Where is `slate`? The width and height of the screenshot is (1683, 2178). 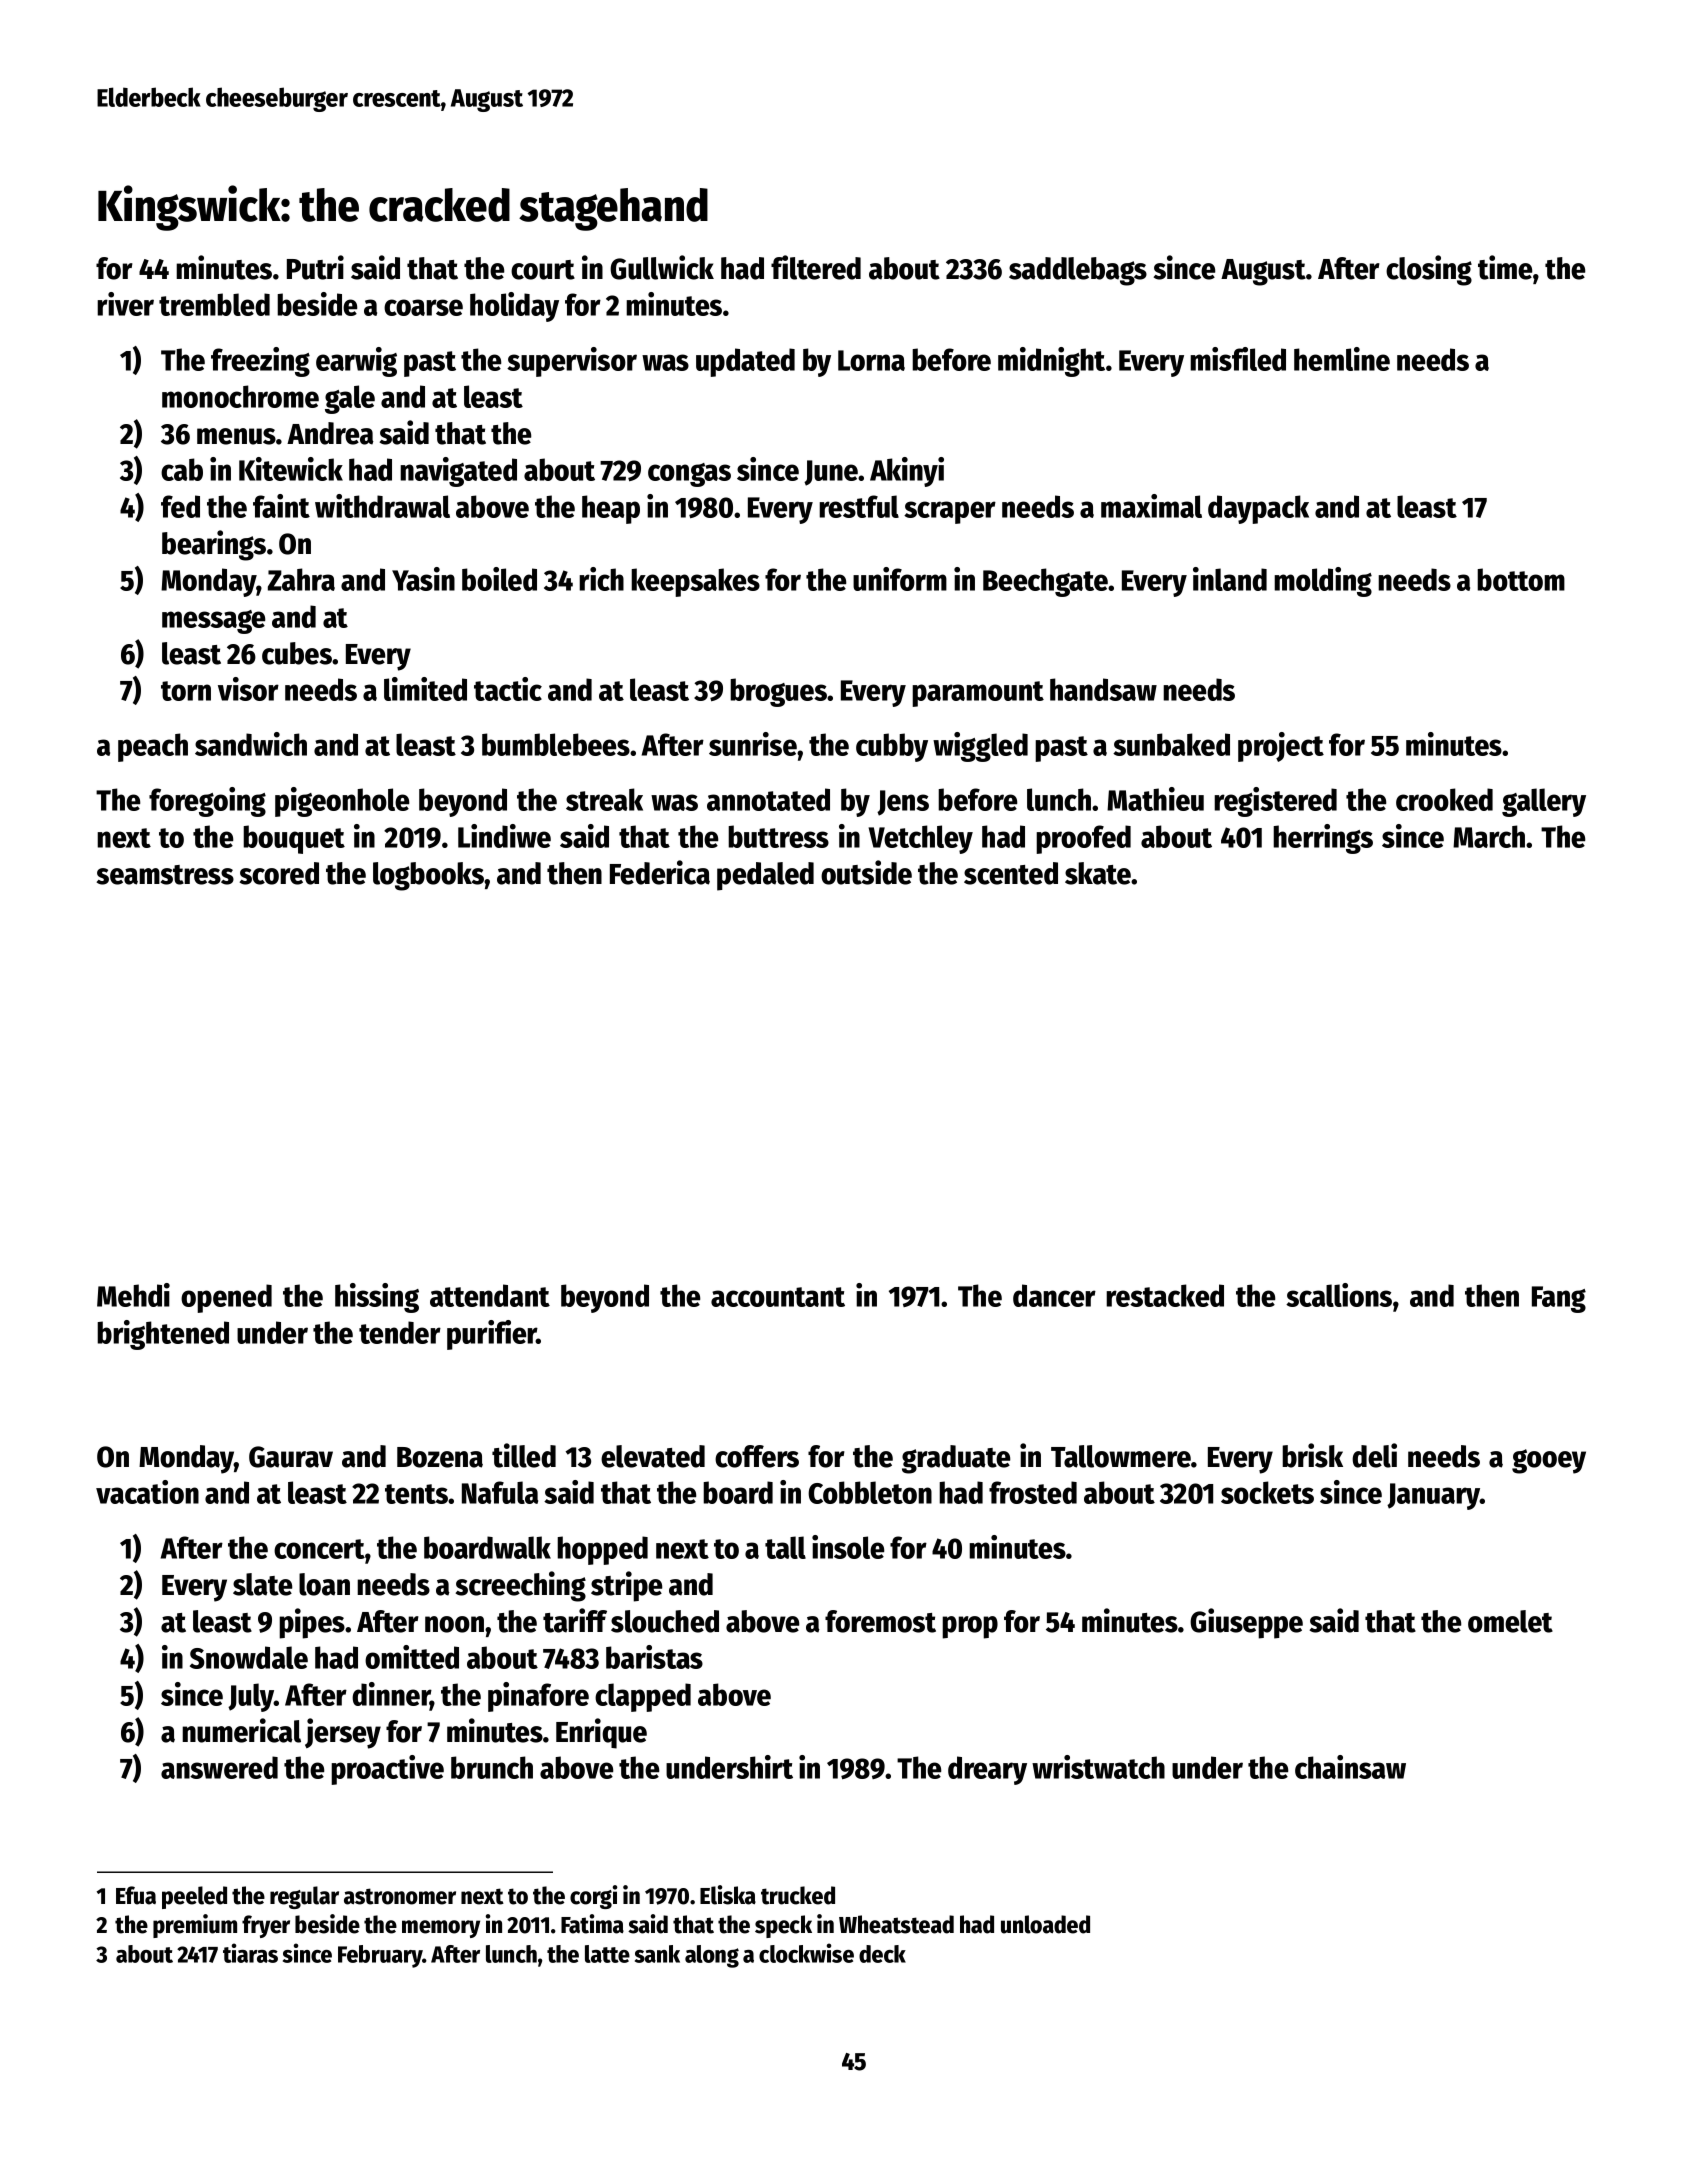
slate is located at coordinates (262, 1584).
